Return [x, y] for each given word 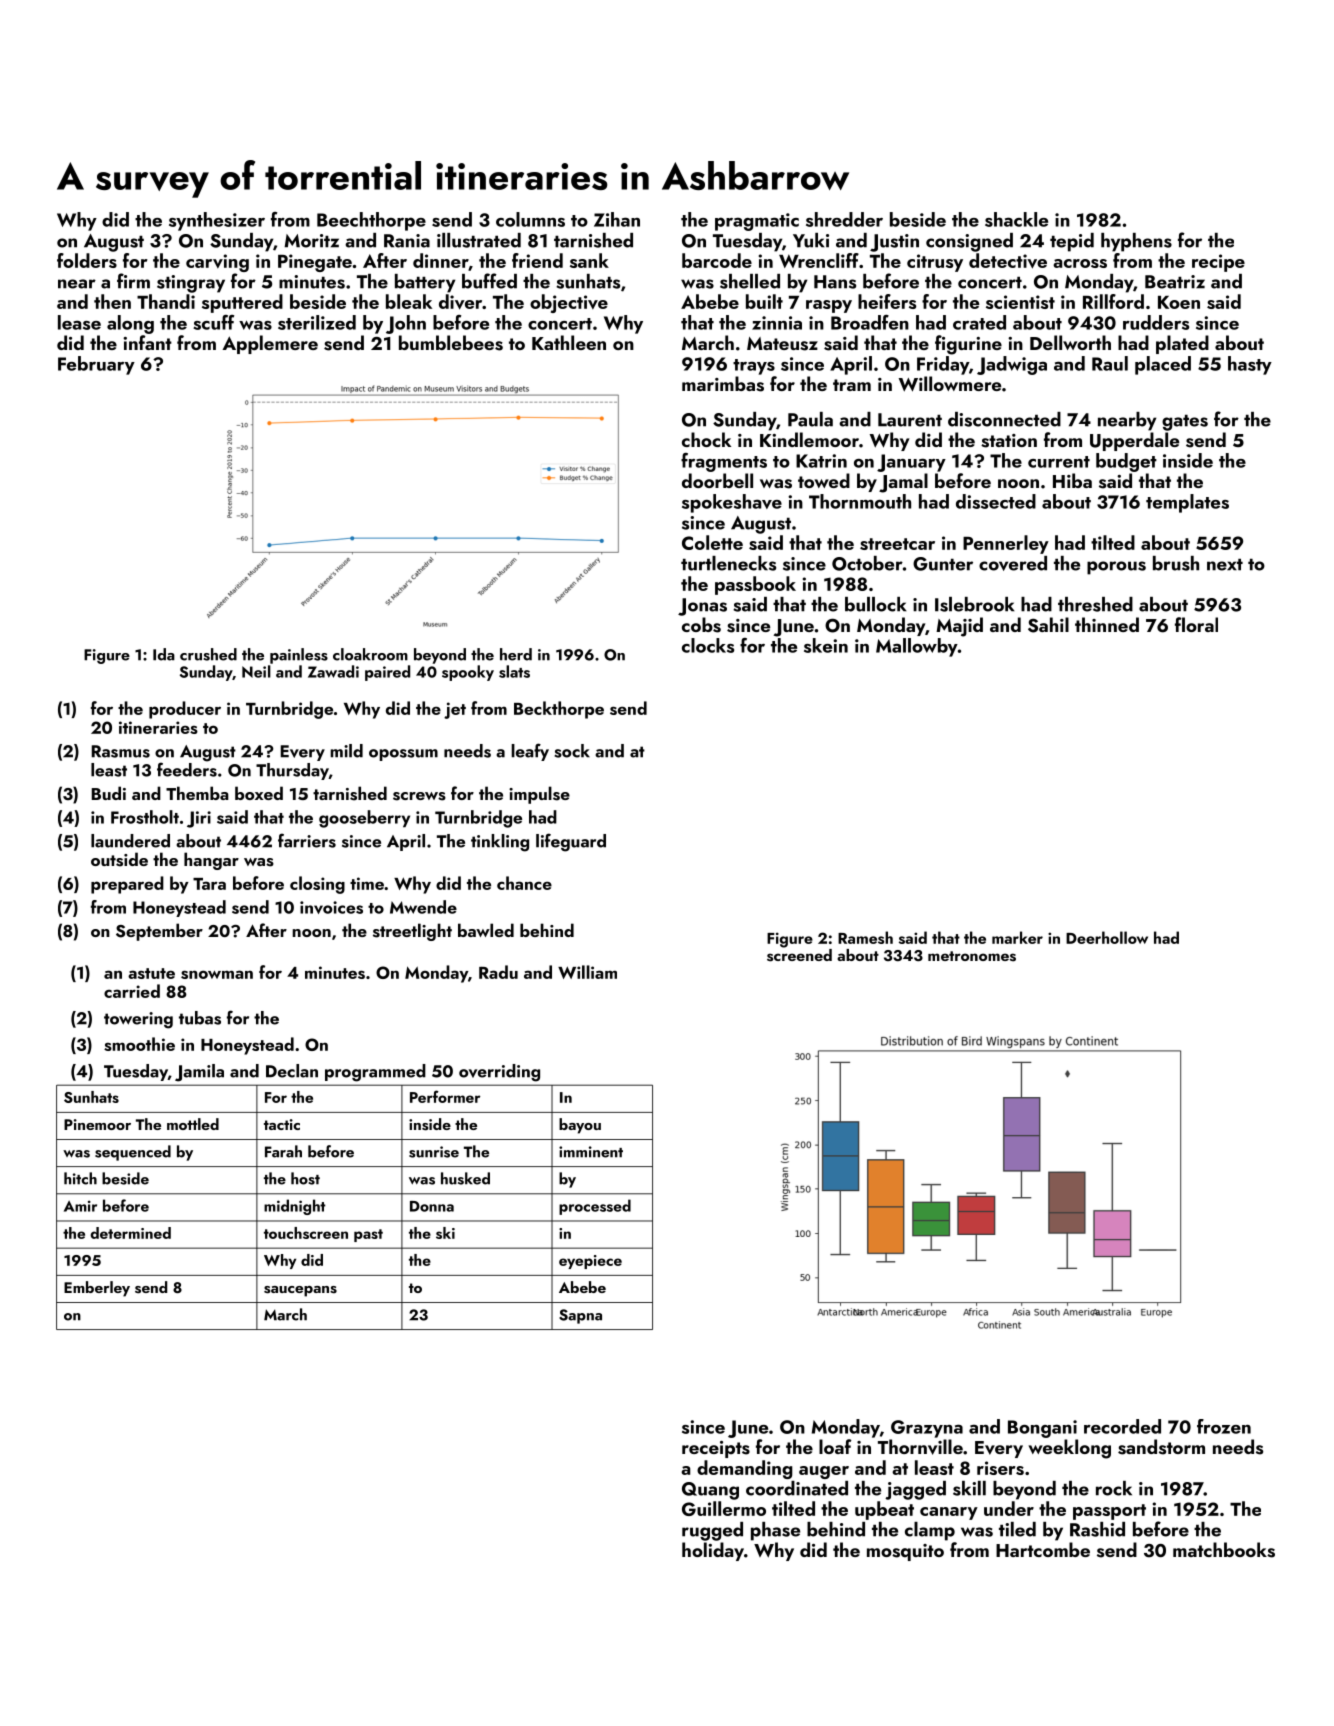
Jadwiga [1012, 365]
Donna [432, 1206]
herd [516, 654]
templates [1187, 503]
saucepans [300, 1291]
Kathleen [569, 342]
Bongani [1042, 1429]
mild [346, 751]
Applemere [270, 344]
